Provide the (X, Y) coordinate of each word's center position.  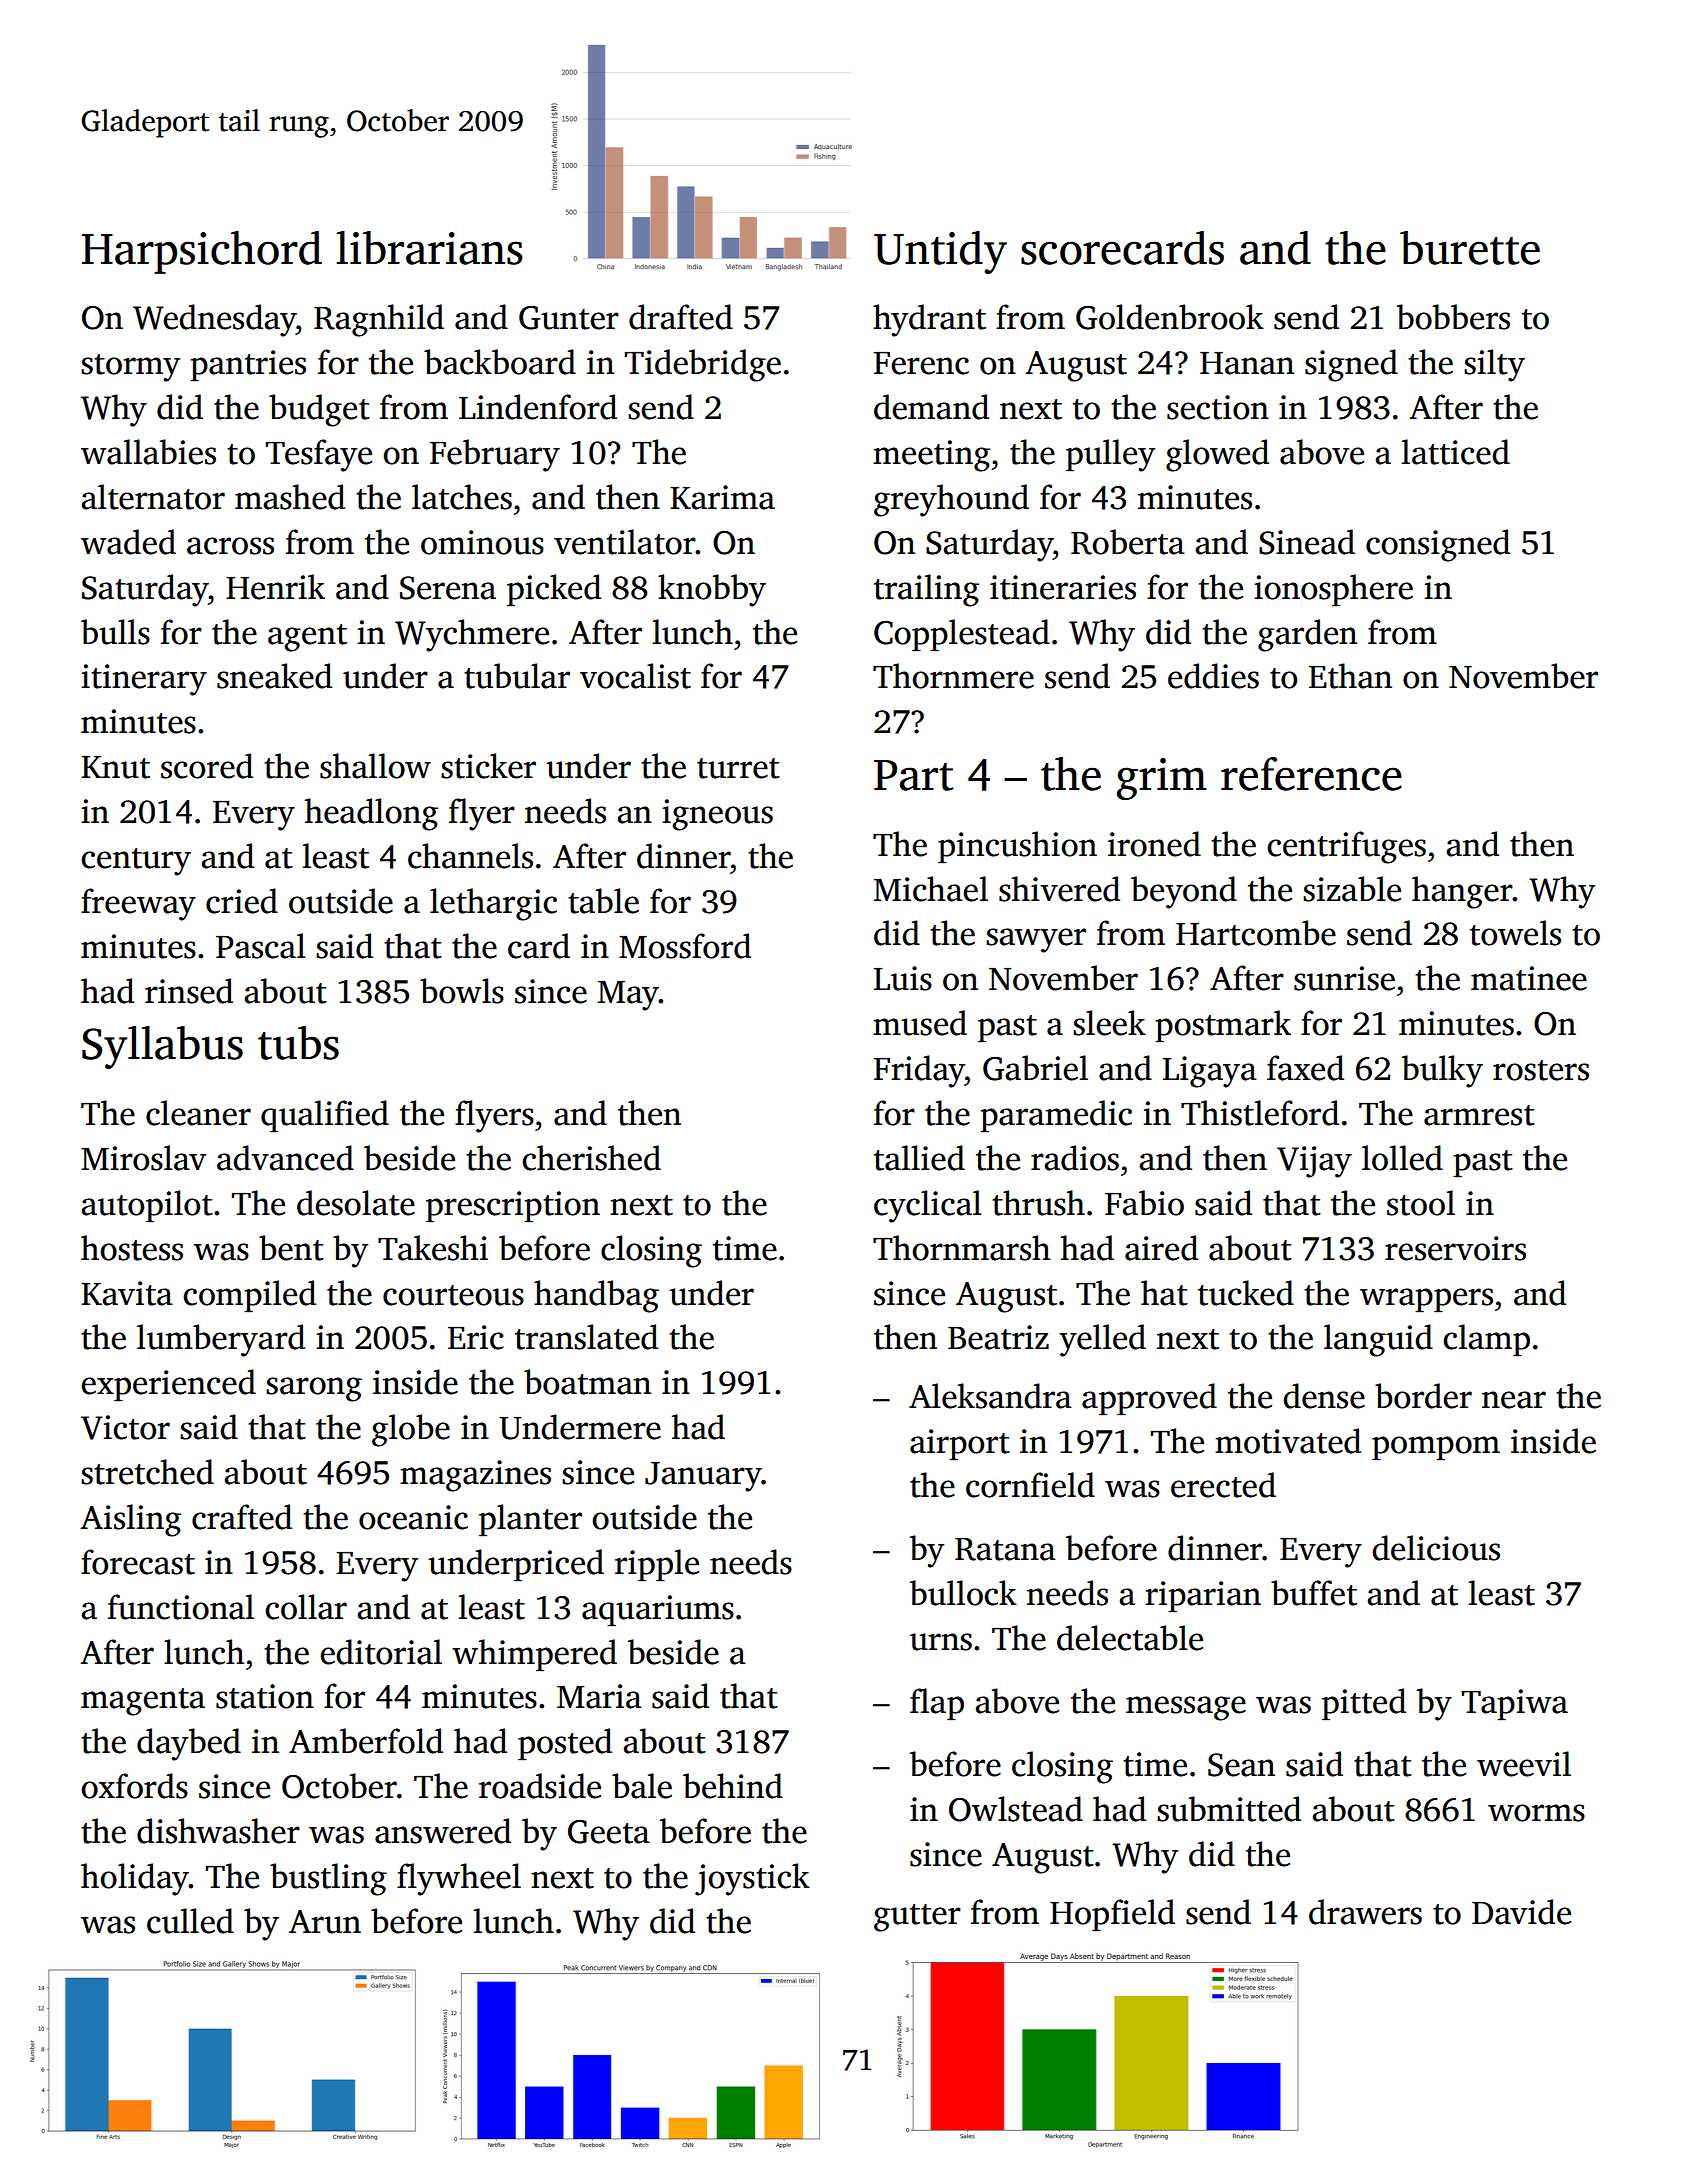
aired (1161, 1248)
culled (190, 1921)
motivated (1288, 1441)
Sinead (1307, 542)
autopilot (147, 1206)
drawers (1365, 1912)
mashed (290, 497)
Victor (125, 1427)
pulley (1110, 455)
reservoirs (1455, 1248)
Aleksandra (990, 1396)
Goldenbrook (1170, 317)
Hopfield (1112, 1915)
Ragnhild (379, 320)
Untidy (940, 252)
